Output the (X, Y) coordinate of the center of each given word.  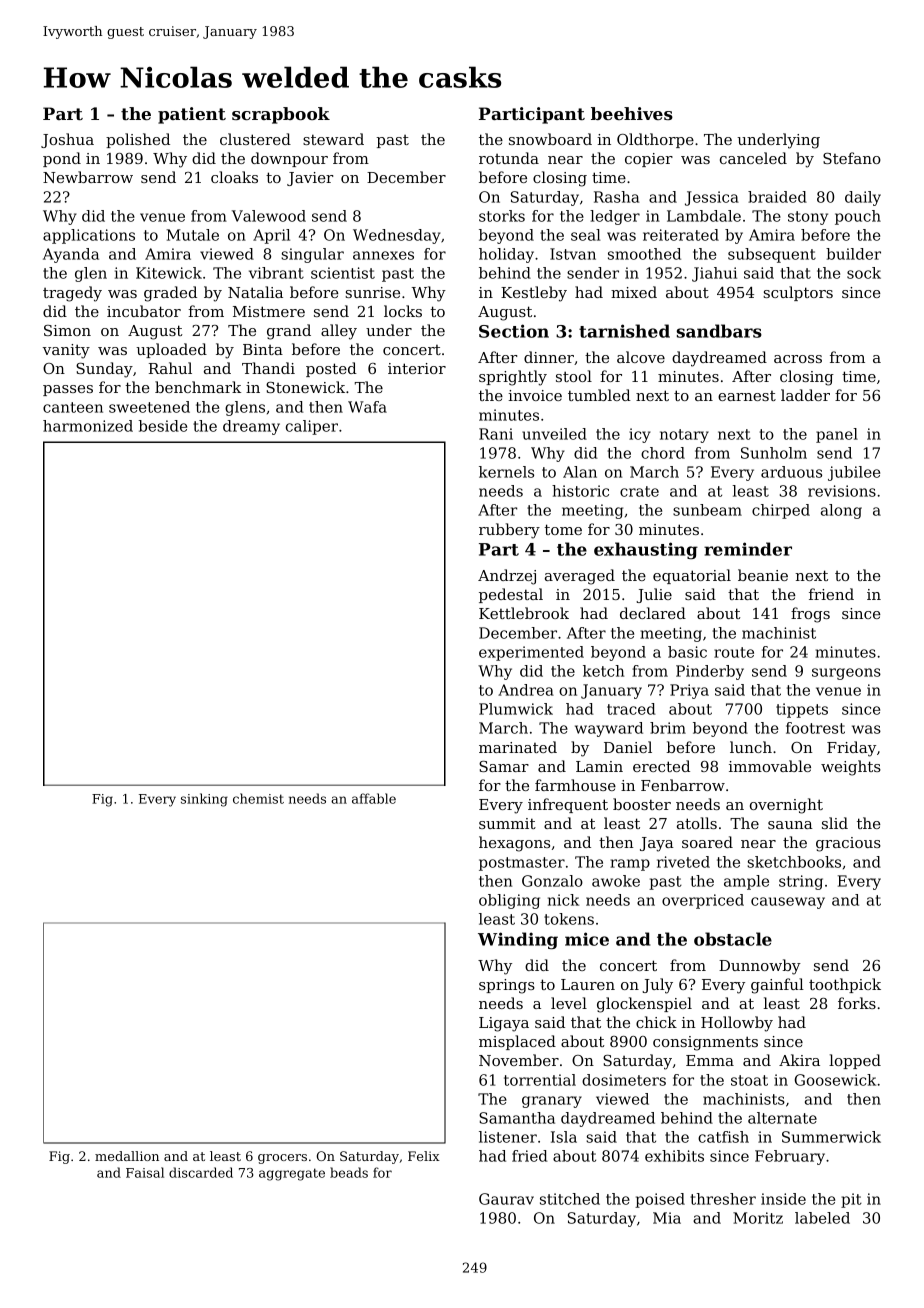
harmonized (88, 426)
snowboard (550, 139)
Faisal (145, 1172)
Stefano (852, 158)
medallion (127, 1156)
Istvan (573, 254)
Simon (67, 330)
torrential (540, 1080)
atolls (697, 823)
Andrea (526, 690)
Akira (799, 1060)
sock (864, 273)
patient (192, 115)
